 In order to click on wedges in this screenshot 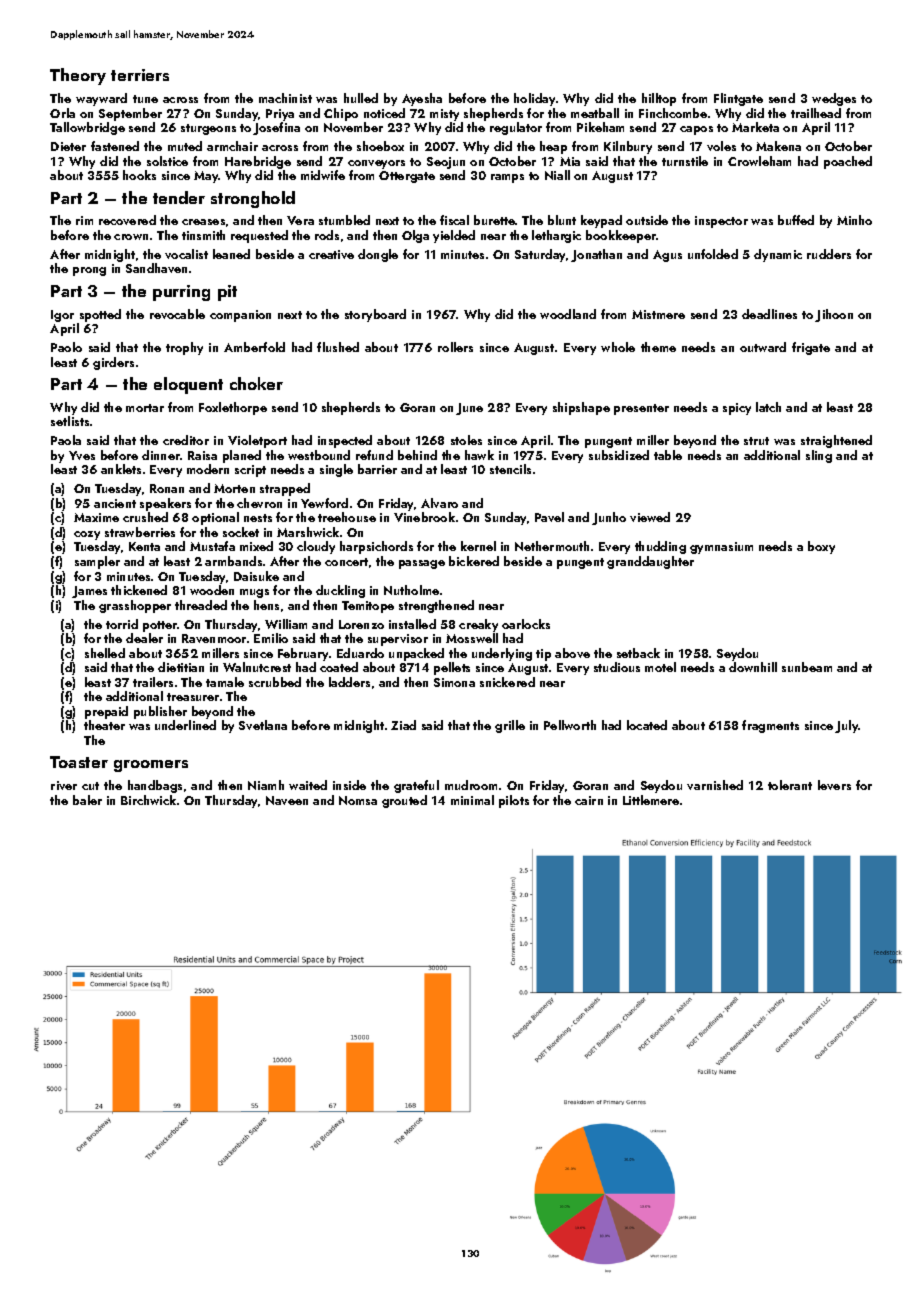, I will do `click(834, 99)`.
